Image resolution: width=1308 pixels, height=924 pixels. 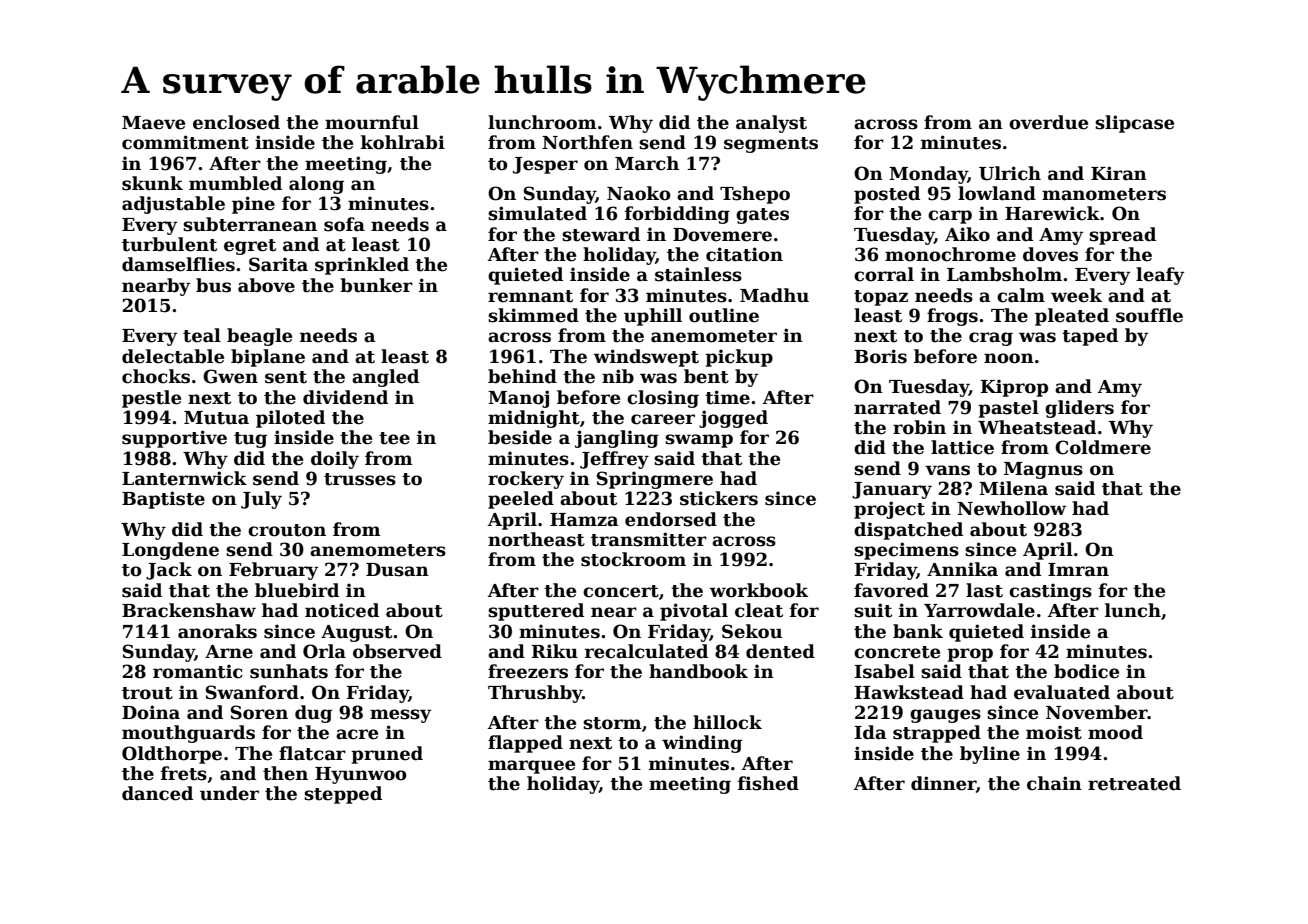 What do you see at coordinates (169, 571) in the document?
I see `Jack` at bounding box center [169, 571].
